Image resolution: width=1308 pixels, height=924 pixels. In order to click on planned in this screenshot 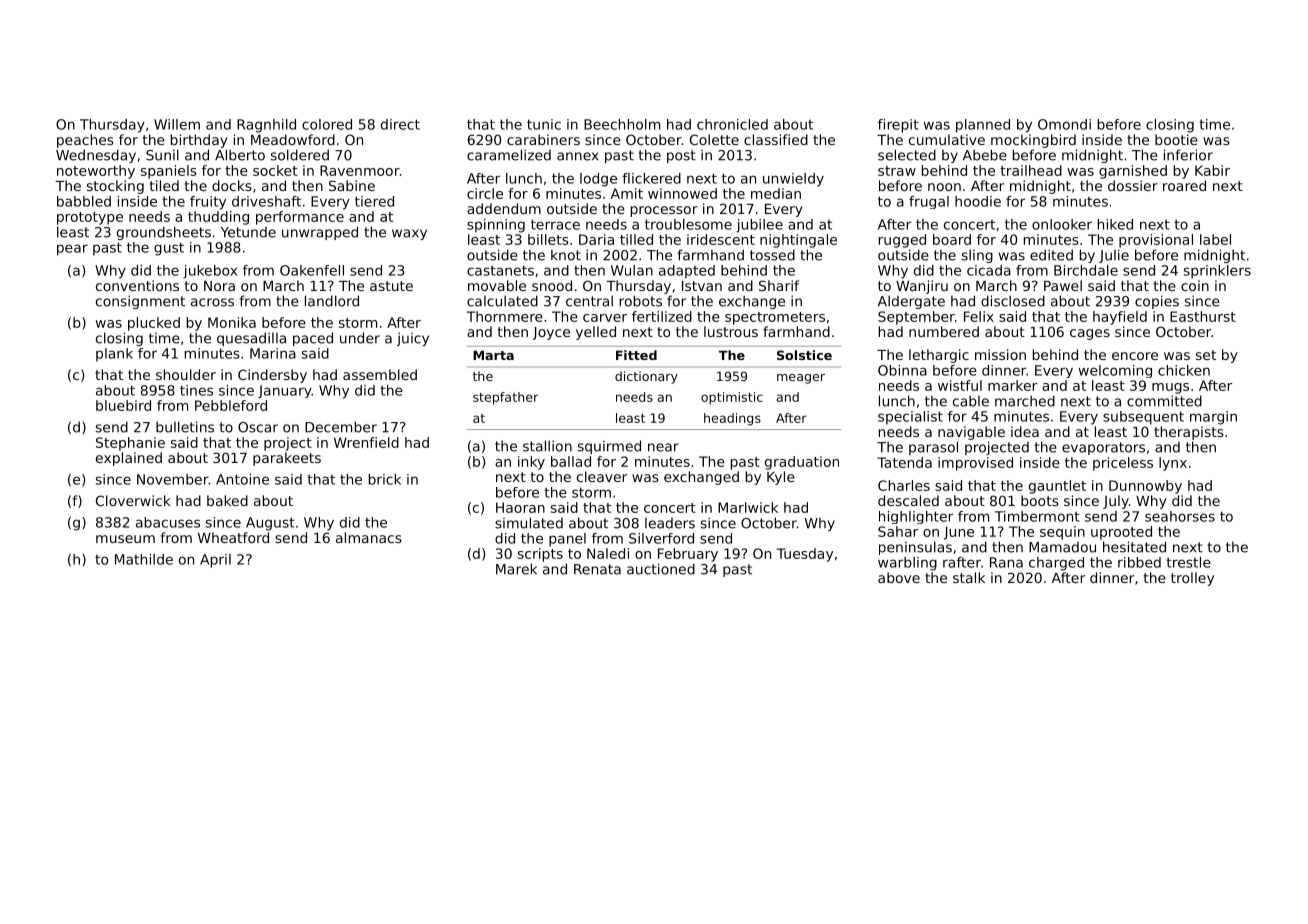, I will do `click(983, 126)`.
